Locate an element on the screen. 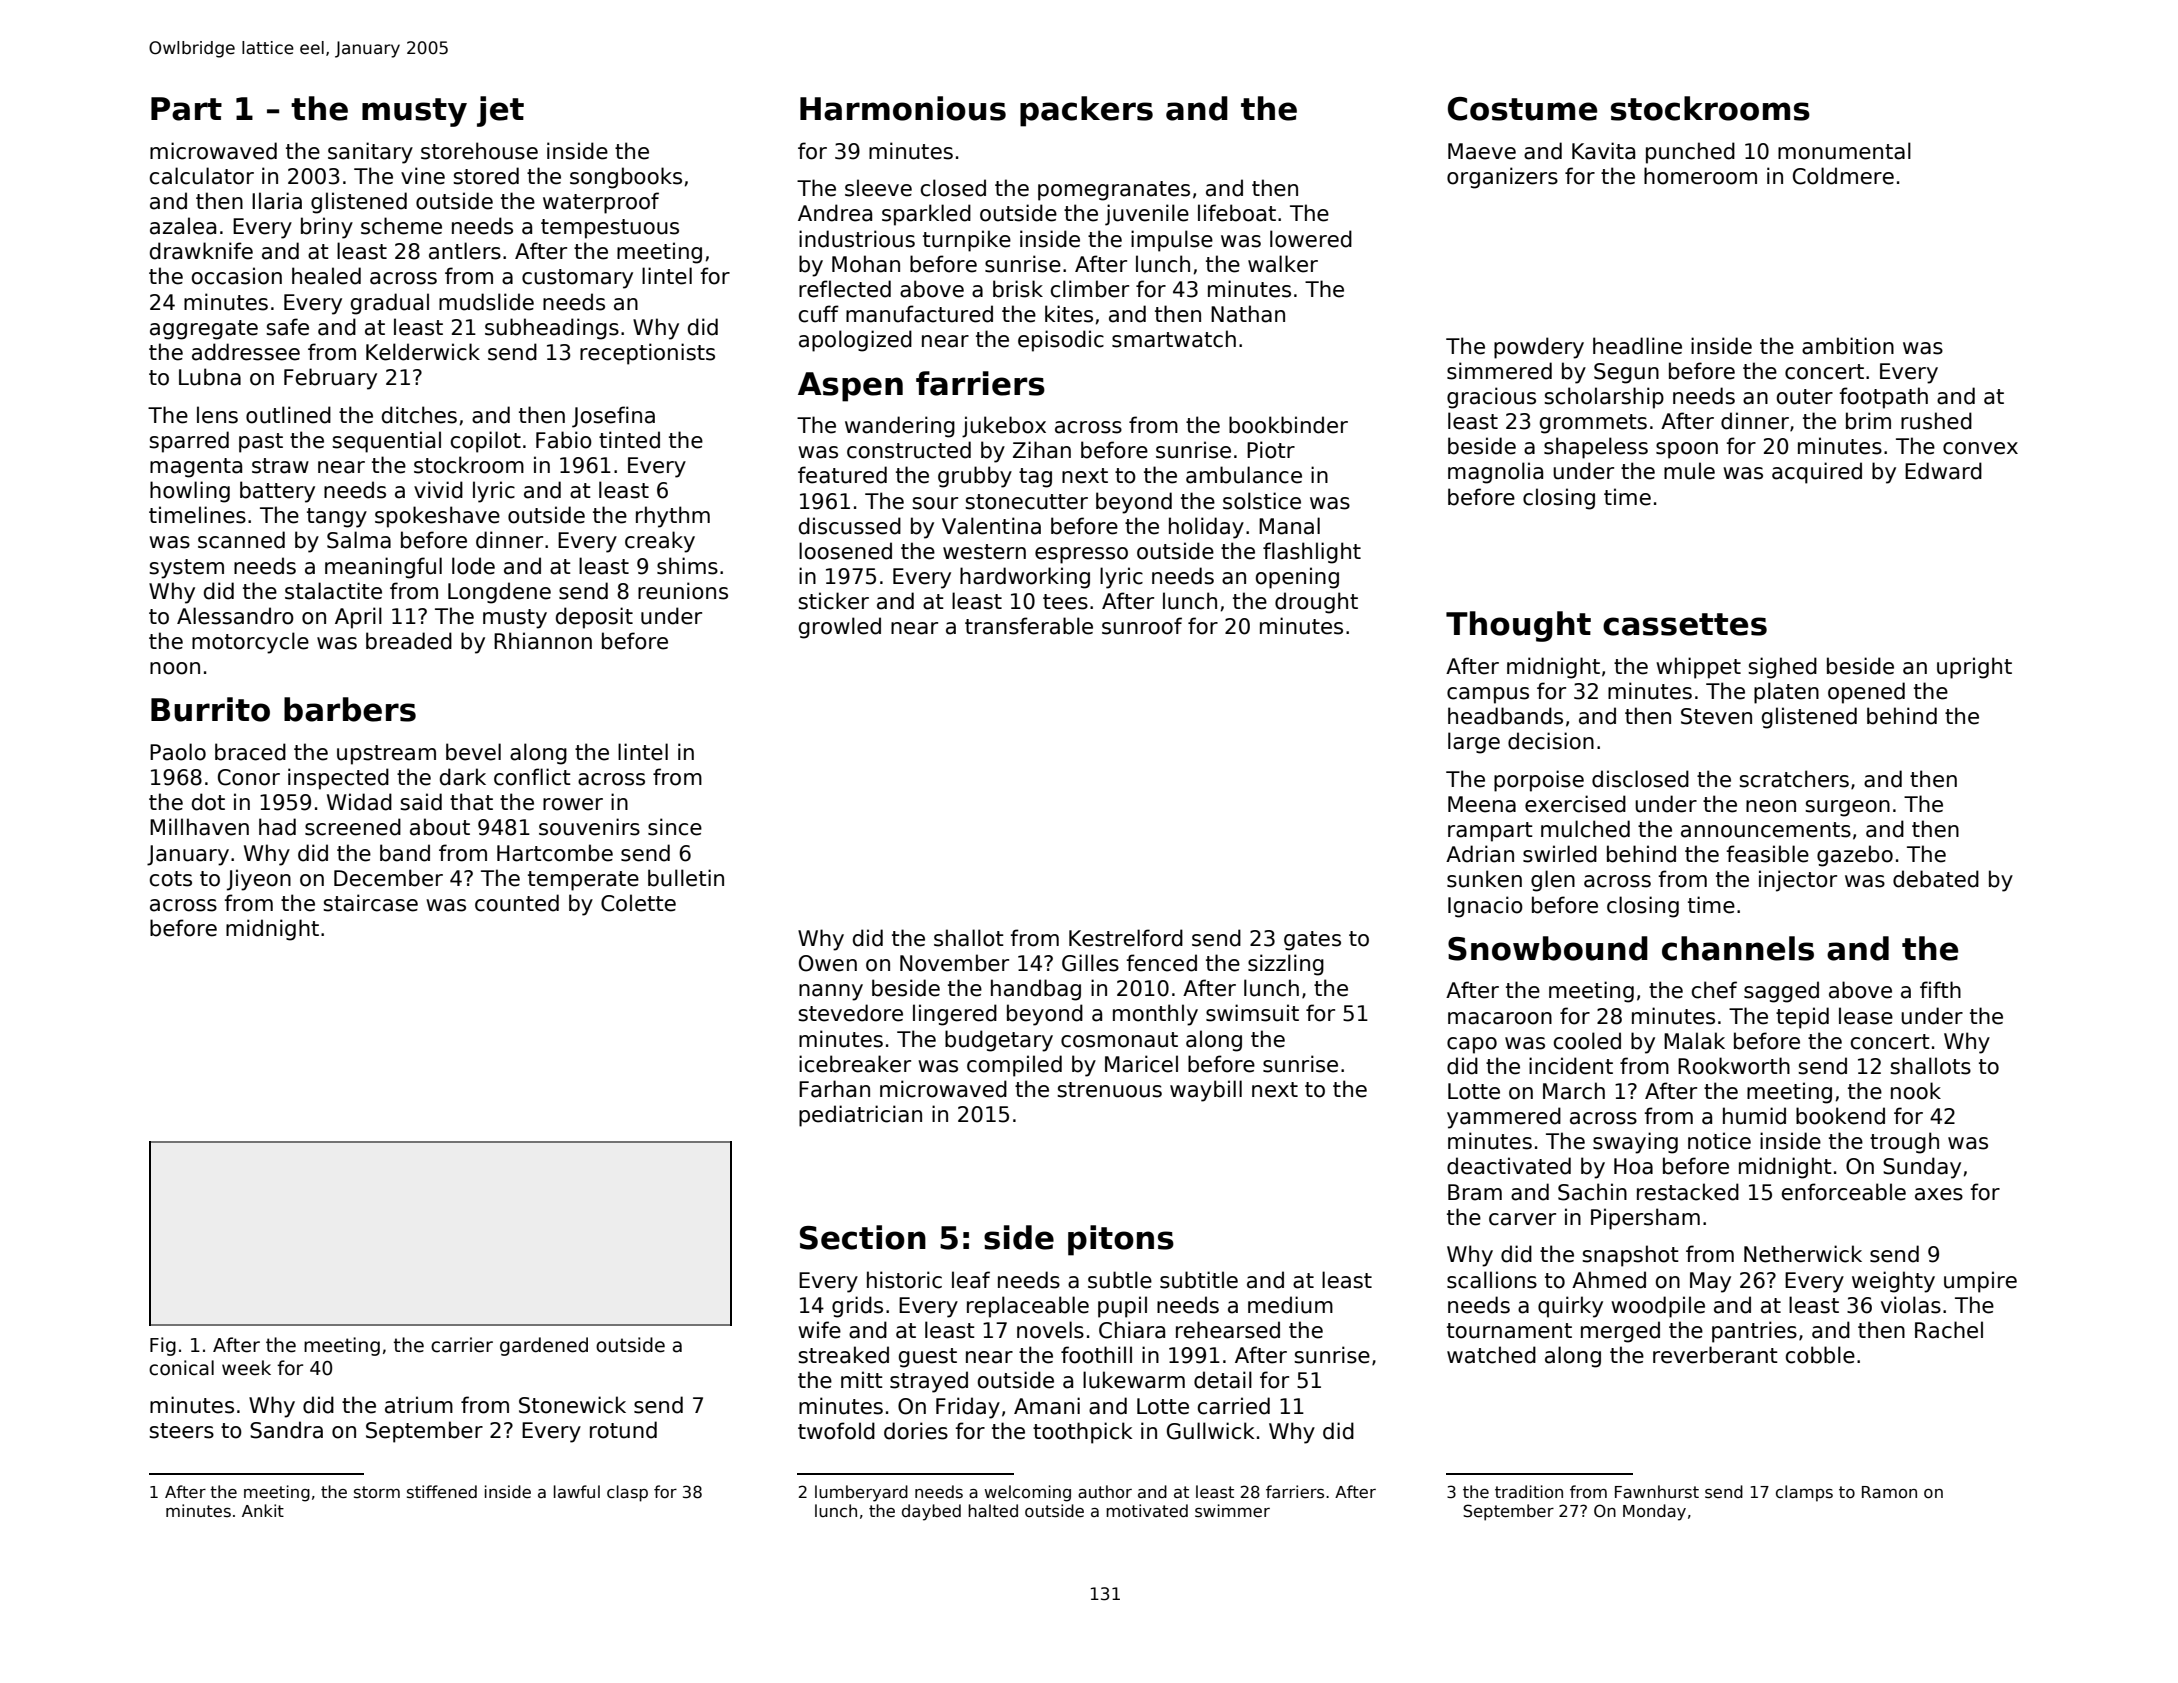 The width and height of the screenshot is (2178, 1683). daybed is located at coordinates (931, 1512).
